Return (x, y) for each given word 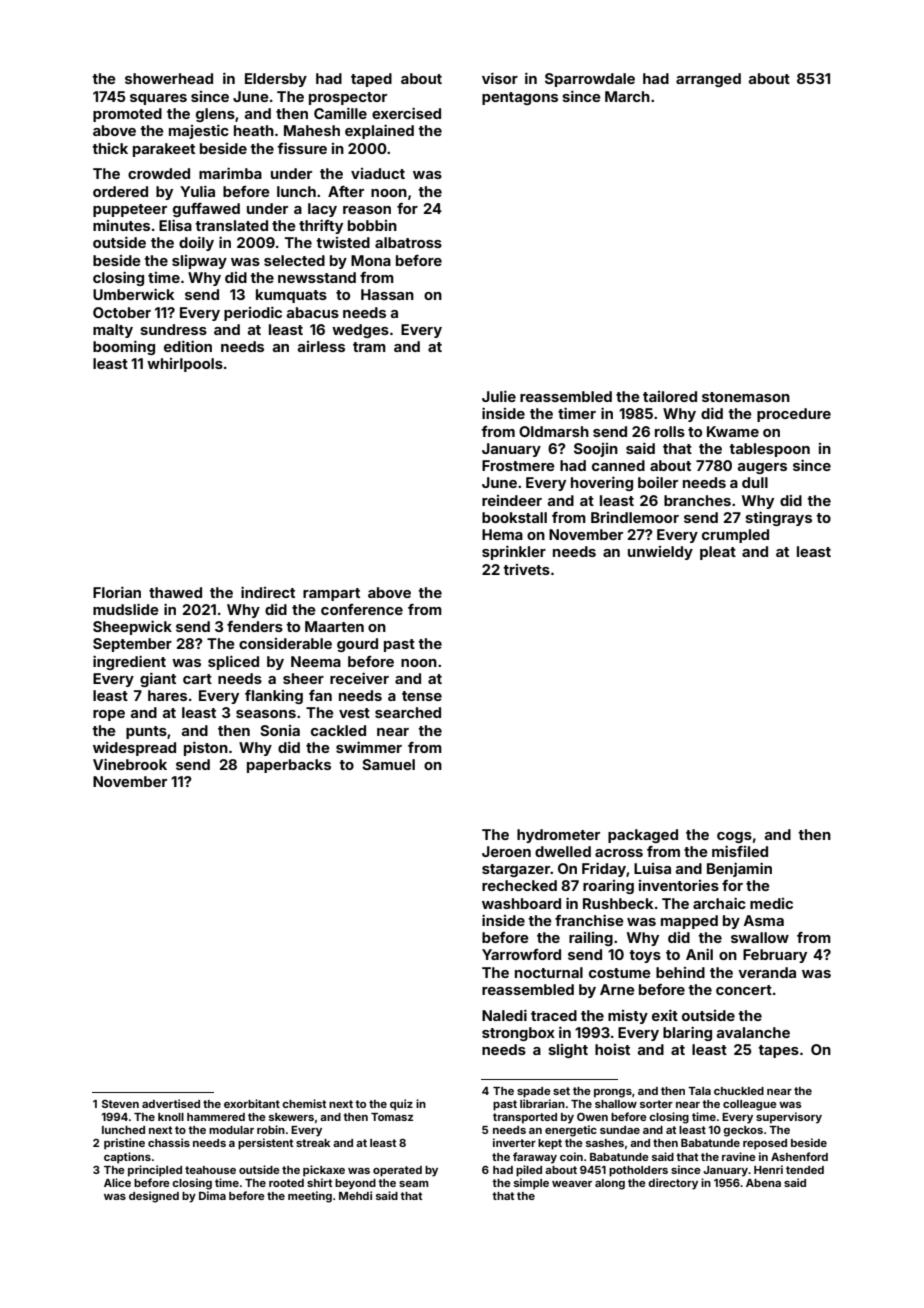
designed (154, 1197)
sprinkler (514, 552)
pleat (718, 553)
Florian (117, 592)
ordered (120, 191)
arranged (708, 80)
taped (371, 80)
